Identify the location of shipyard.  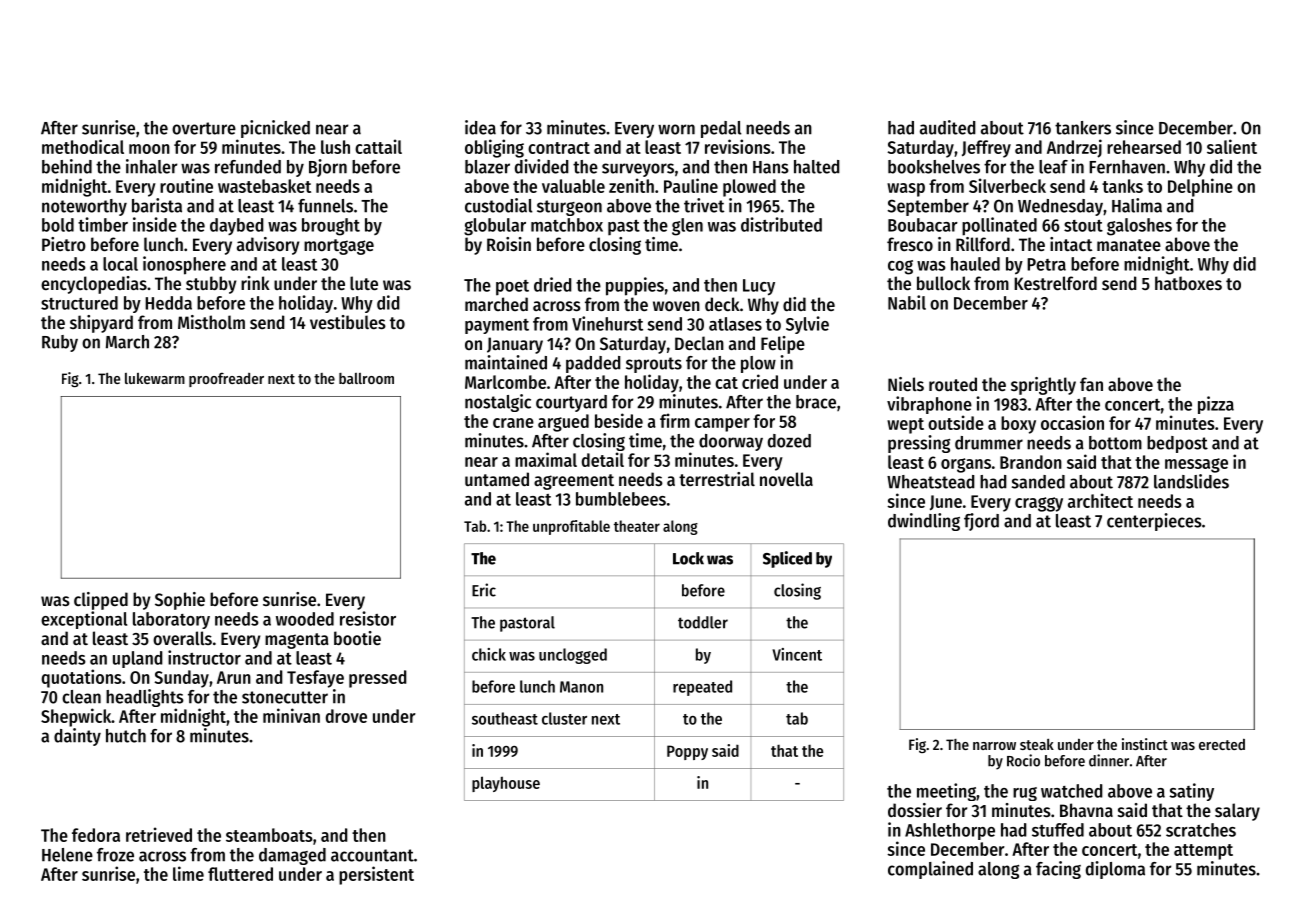
(101, 324).
